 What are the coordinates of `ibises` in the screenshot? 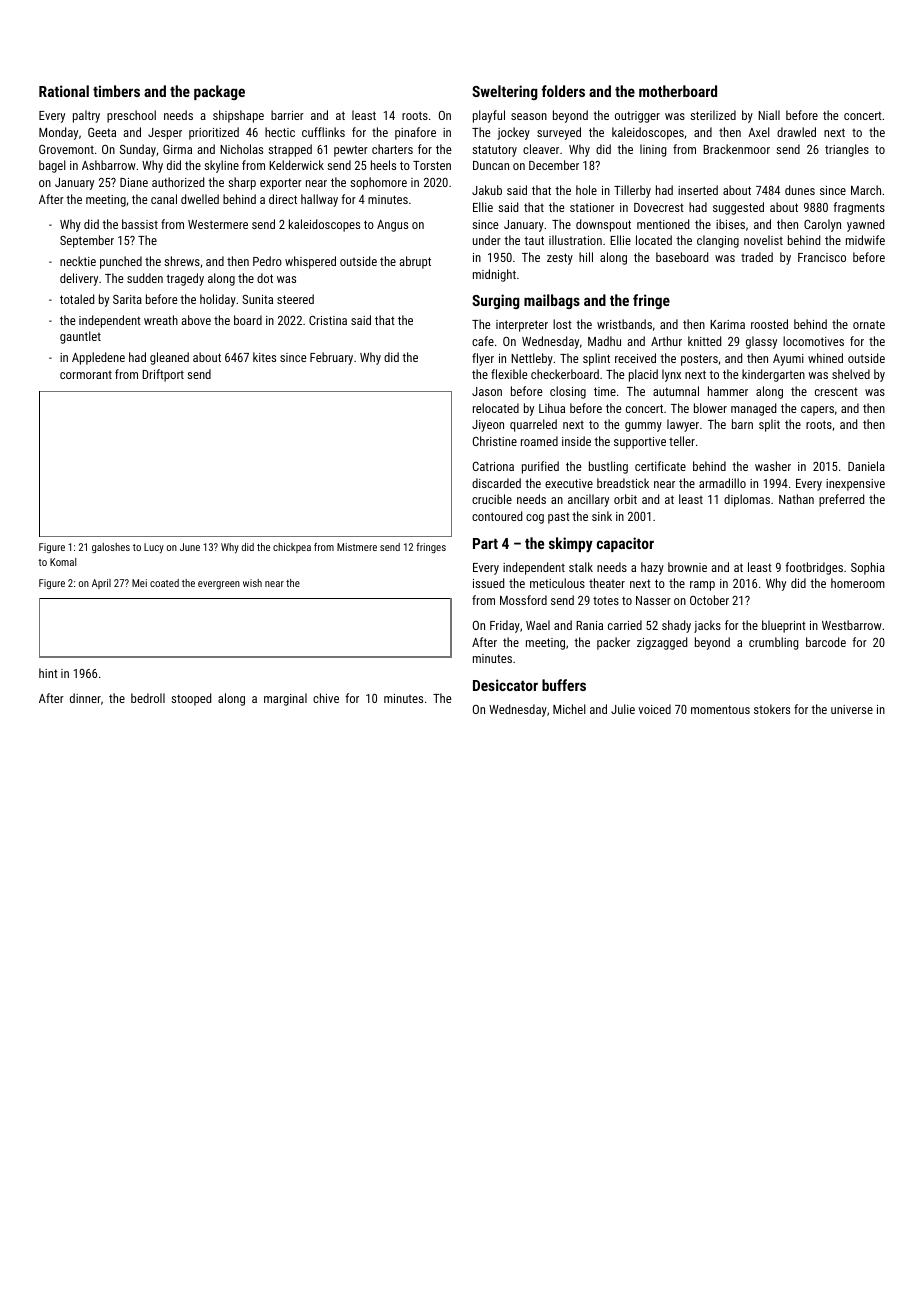 It's located at (730, 224).
